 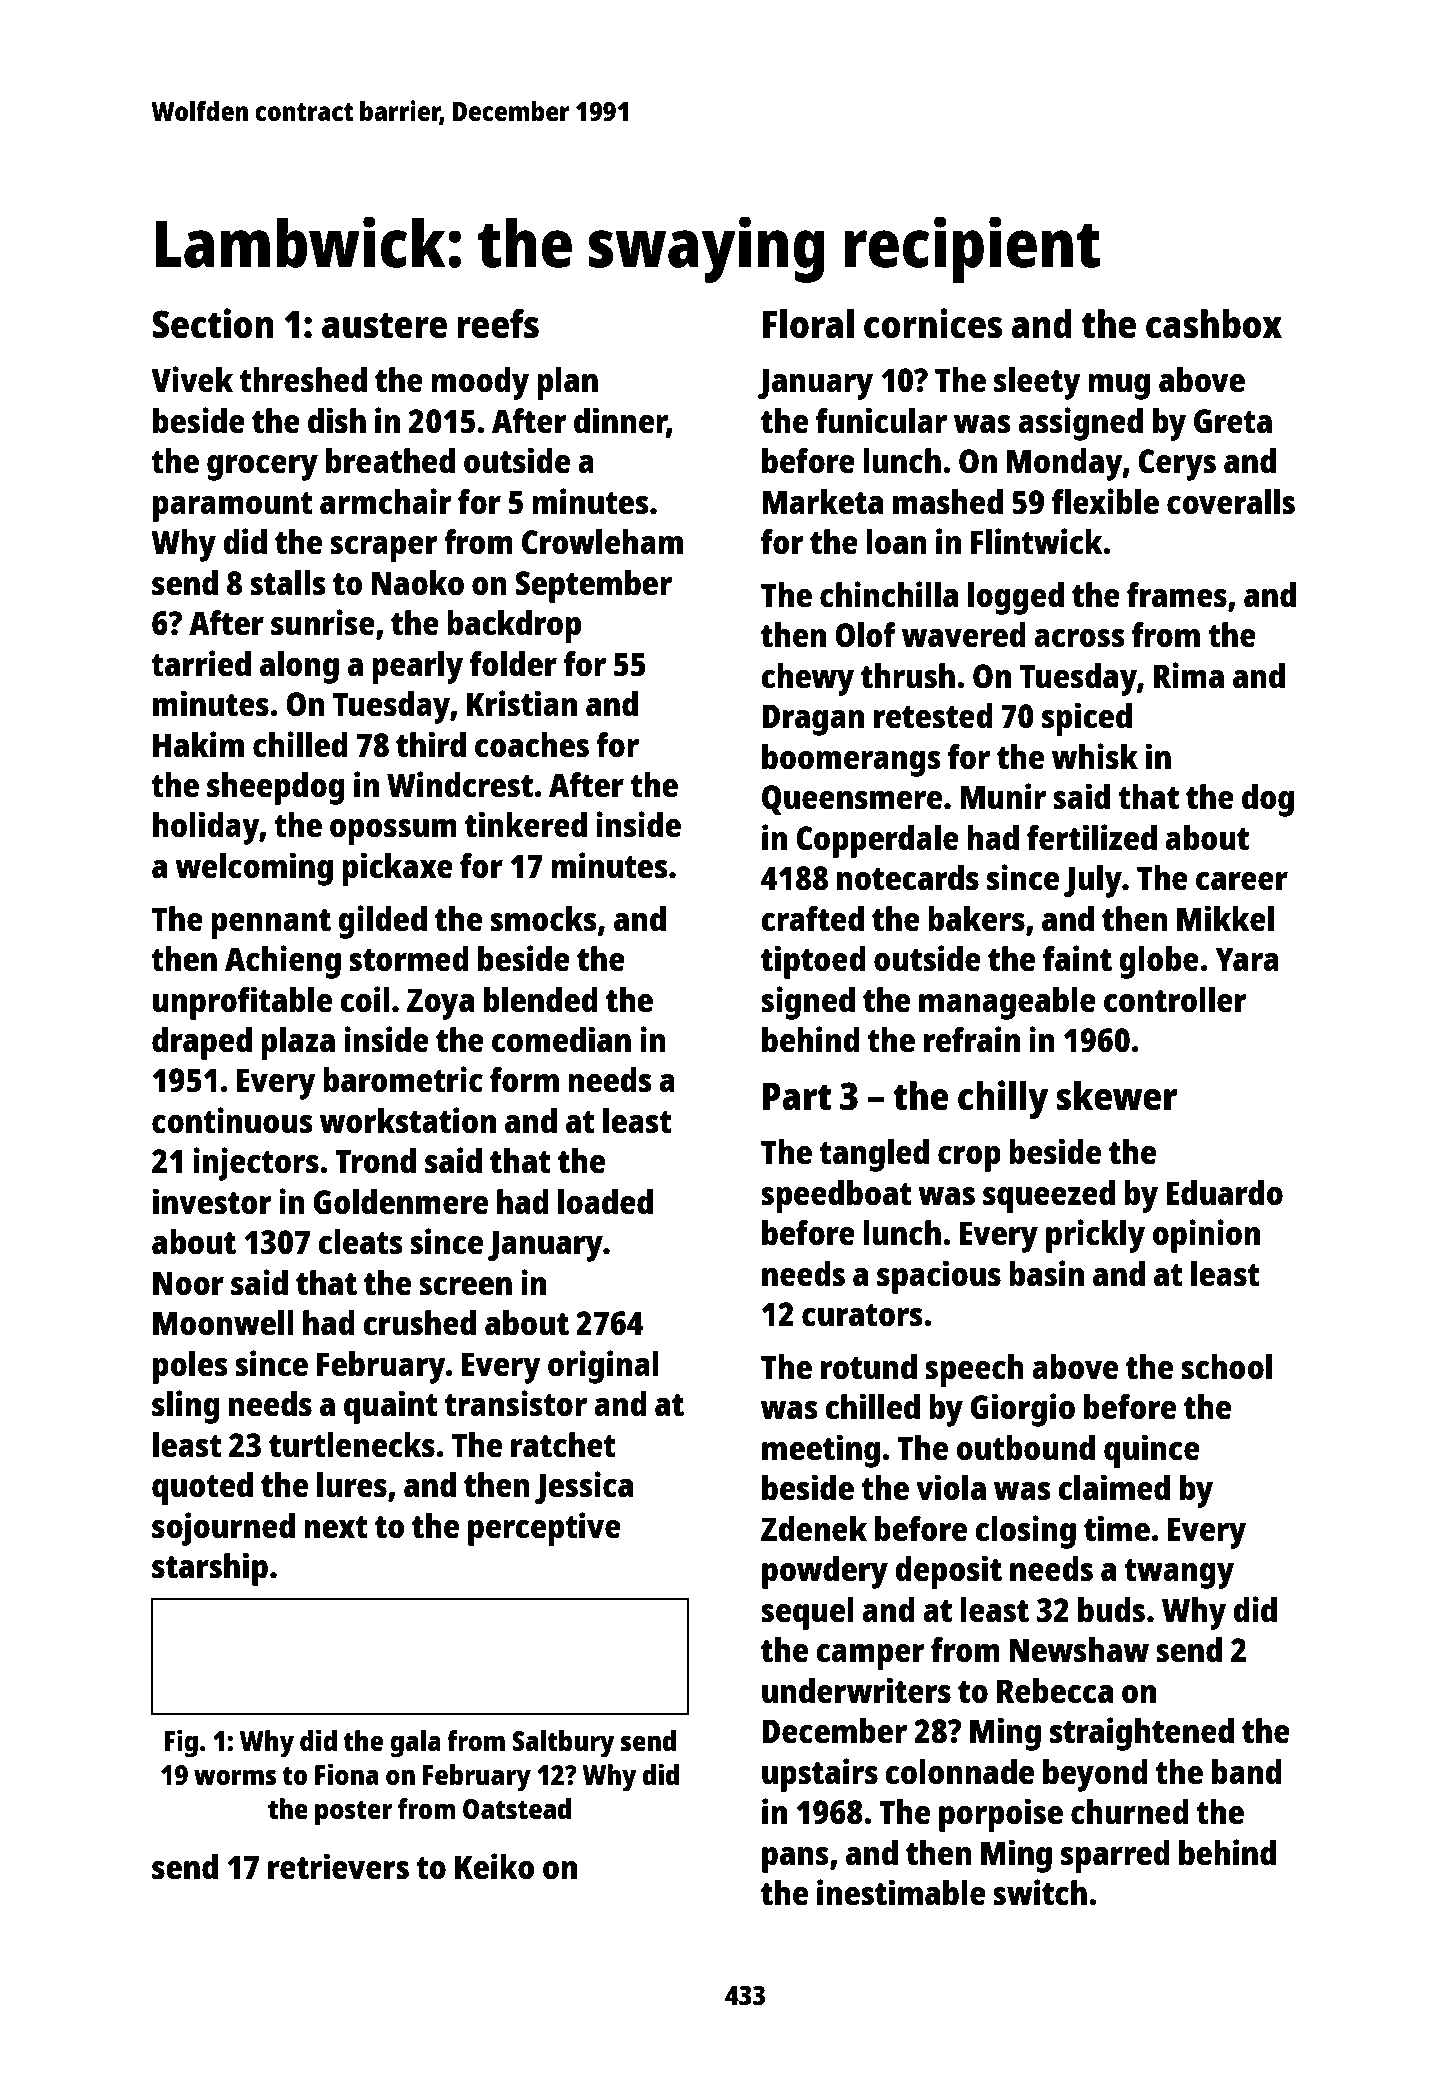 What do you see at coordinates (836, 1196) in the image?
I see `speedboat` at bounding box center [836, 1196].
